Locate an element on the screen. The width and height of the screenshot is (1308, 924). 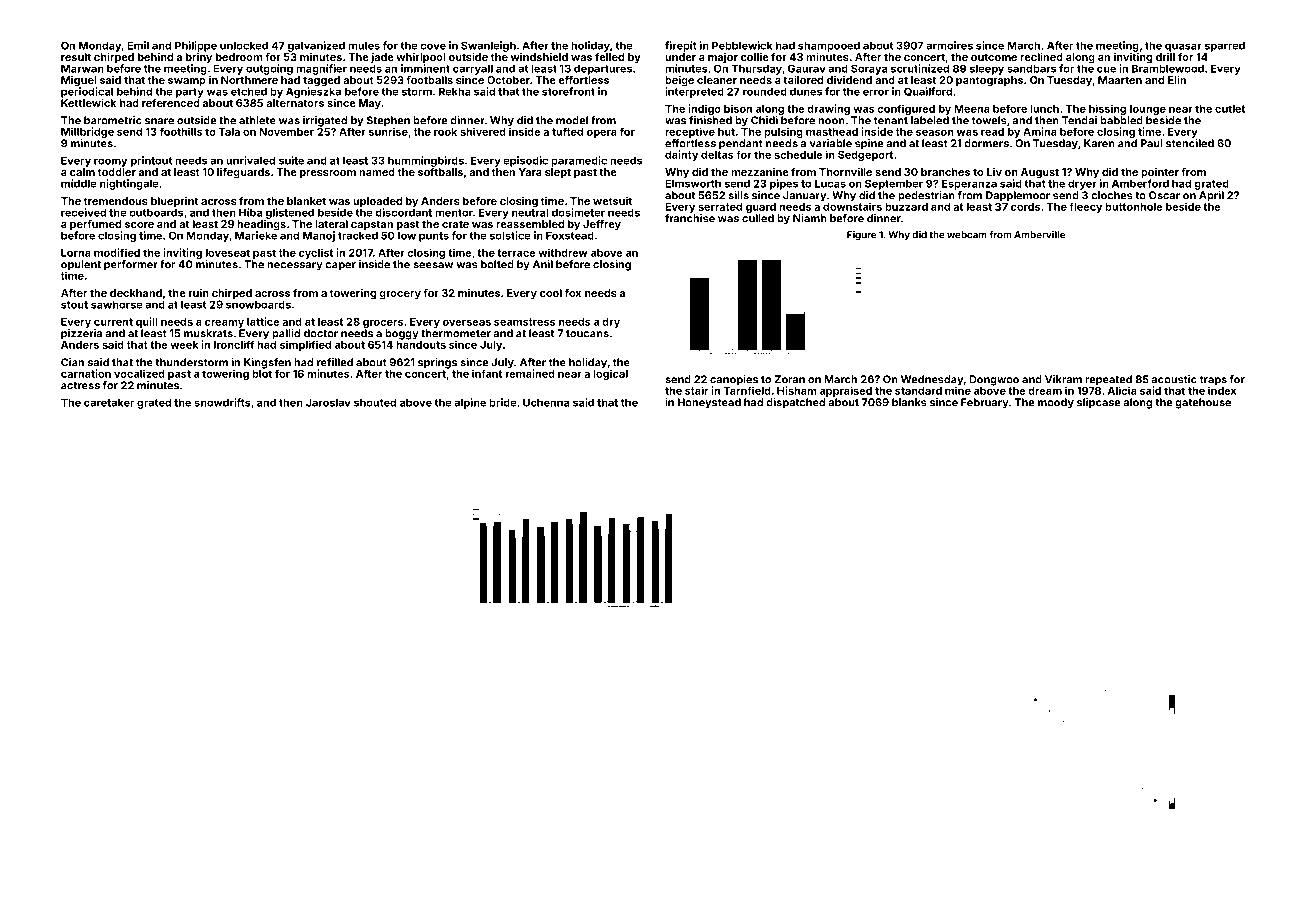
Amberville is located at coordinates (1039, 235).
